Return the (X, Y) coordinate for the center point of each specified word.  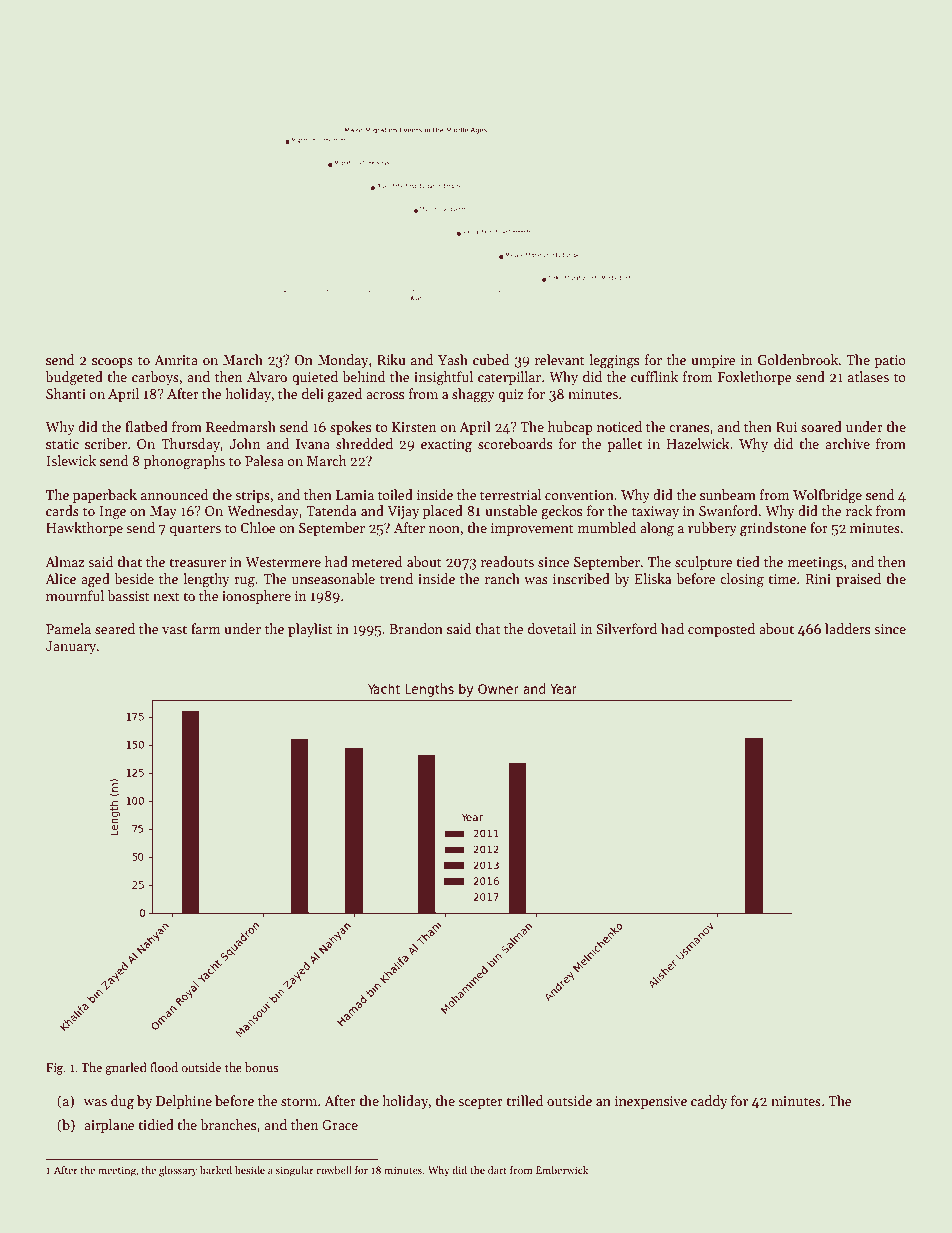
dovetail (552, 628)
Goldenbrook (798, 359)
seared (115, 628)
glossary (178, 1171)
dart (497, 1170)
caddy (709, 1102)
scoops (112, 363)
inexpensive (651, 1102)
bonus (262, 1067)
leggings (614, 361)
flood (164, 1067)
